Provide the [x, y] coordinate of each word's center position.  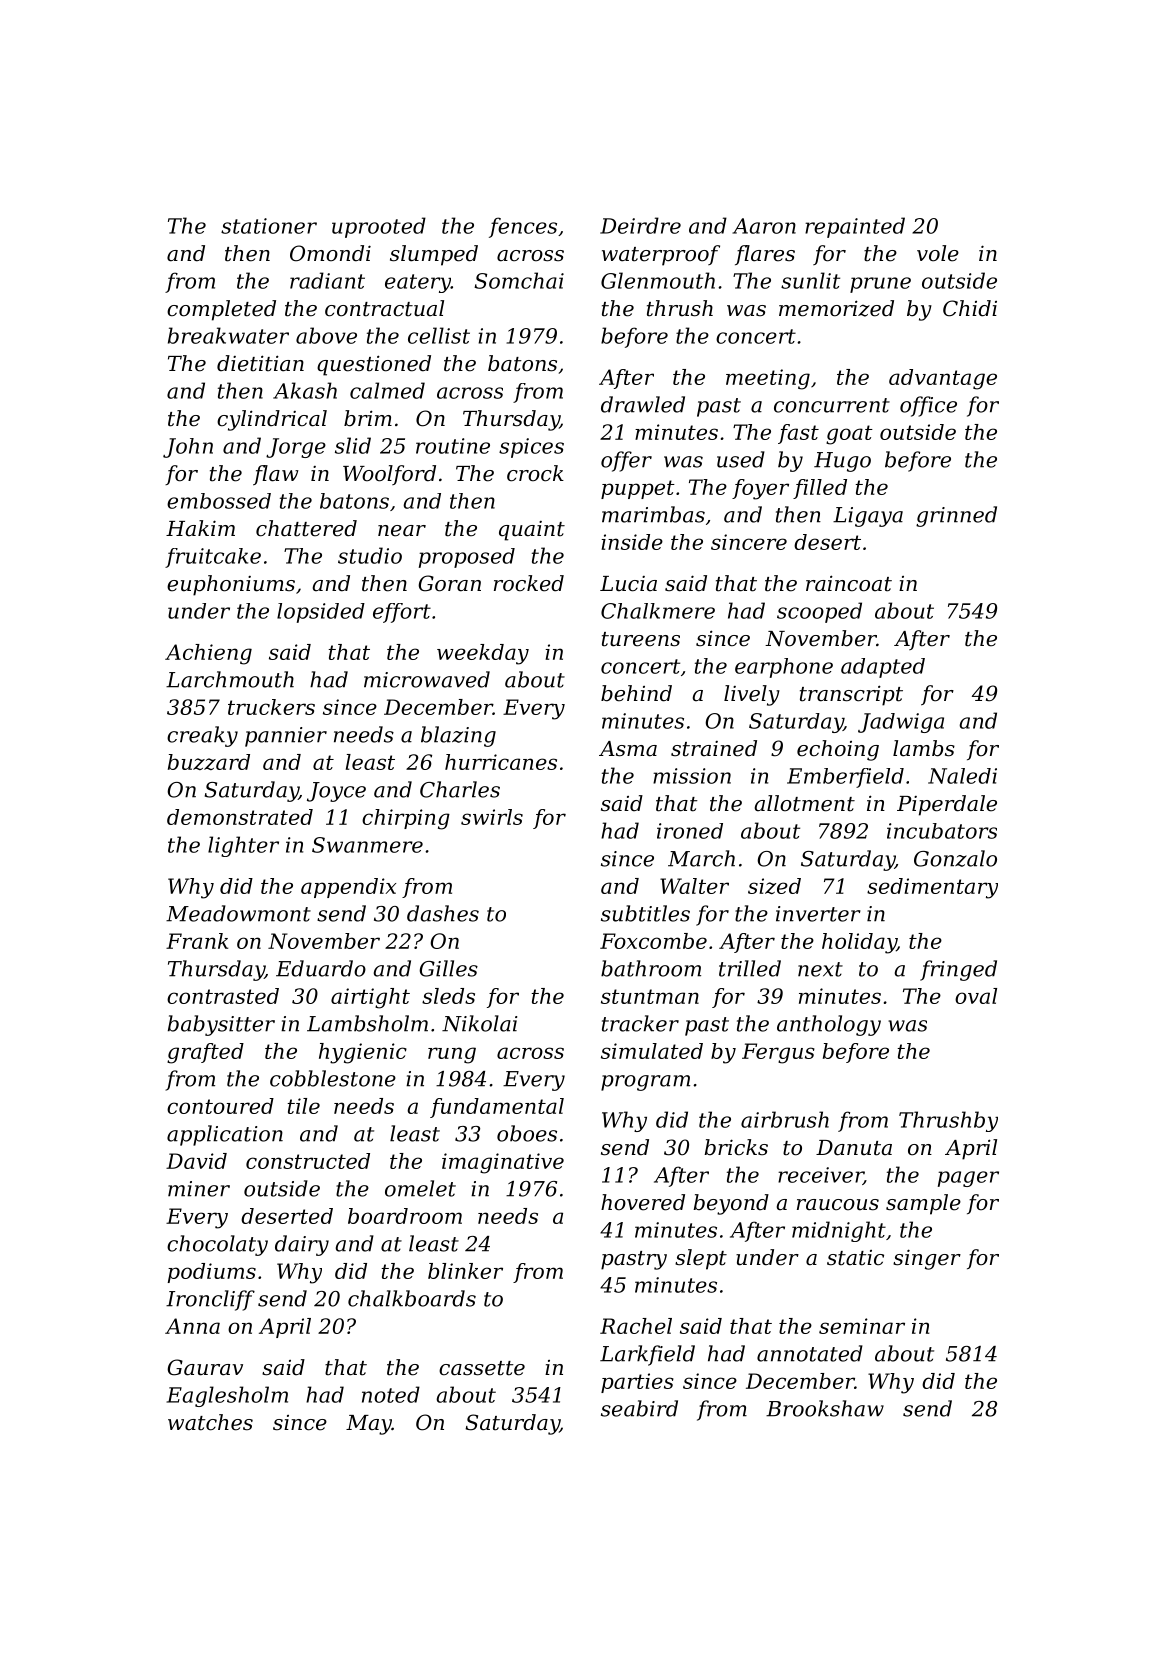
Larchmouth [230, 679]
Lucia [628, 584]
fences [523, 227]
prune [880, 285]
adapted [883, 668]
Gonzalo [955, 858]
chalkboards [412, 1298]
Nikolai [479, 1023]
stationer [269, 226]
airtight [370, 998]
